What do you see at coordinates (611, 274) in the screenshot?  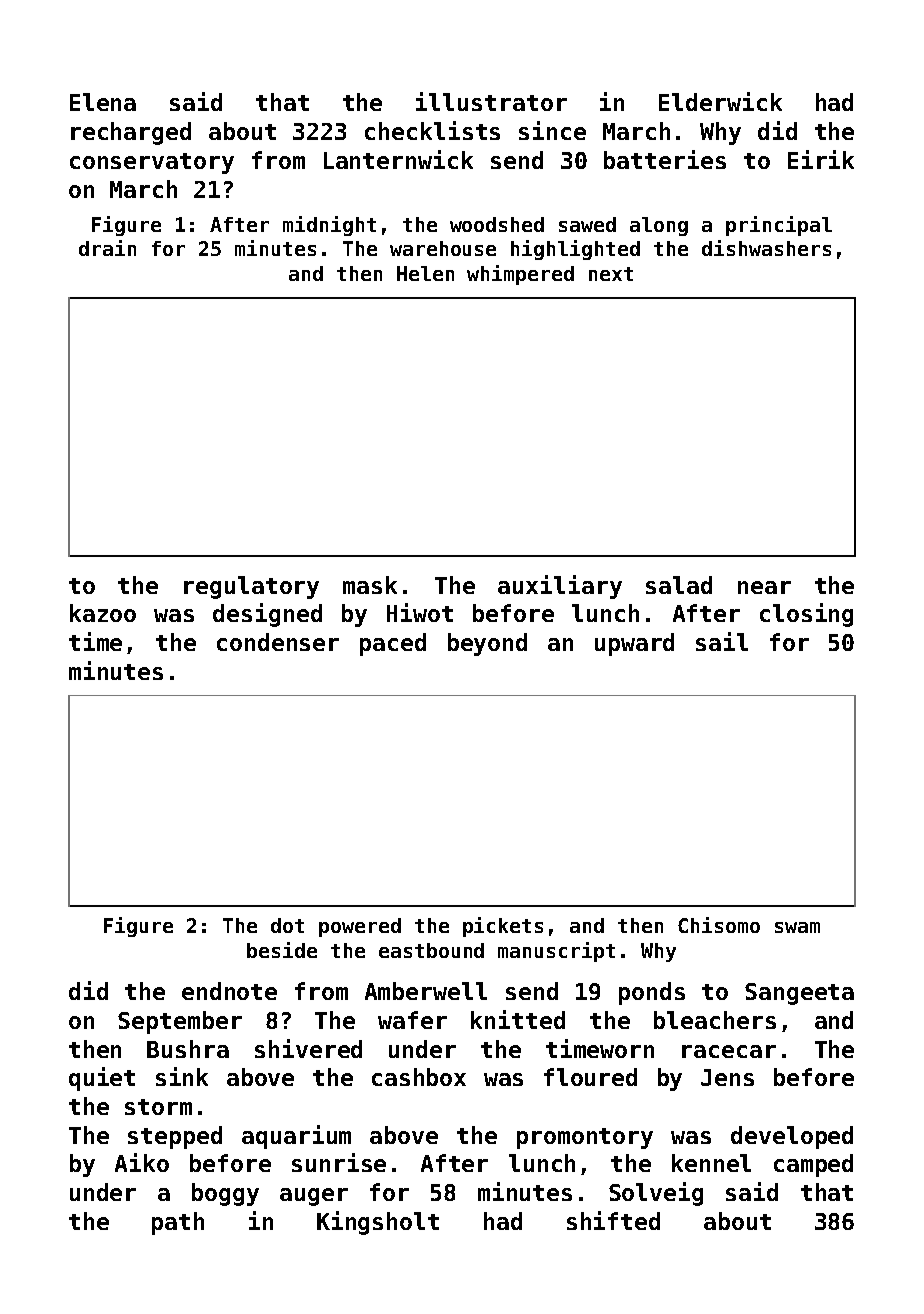 I see `next` at bounding box center [611, 274].
